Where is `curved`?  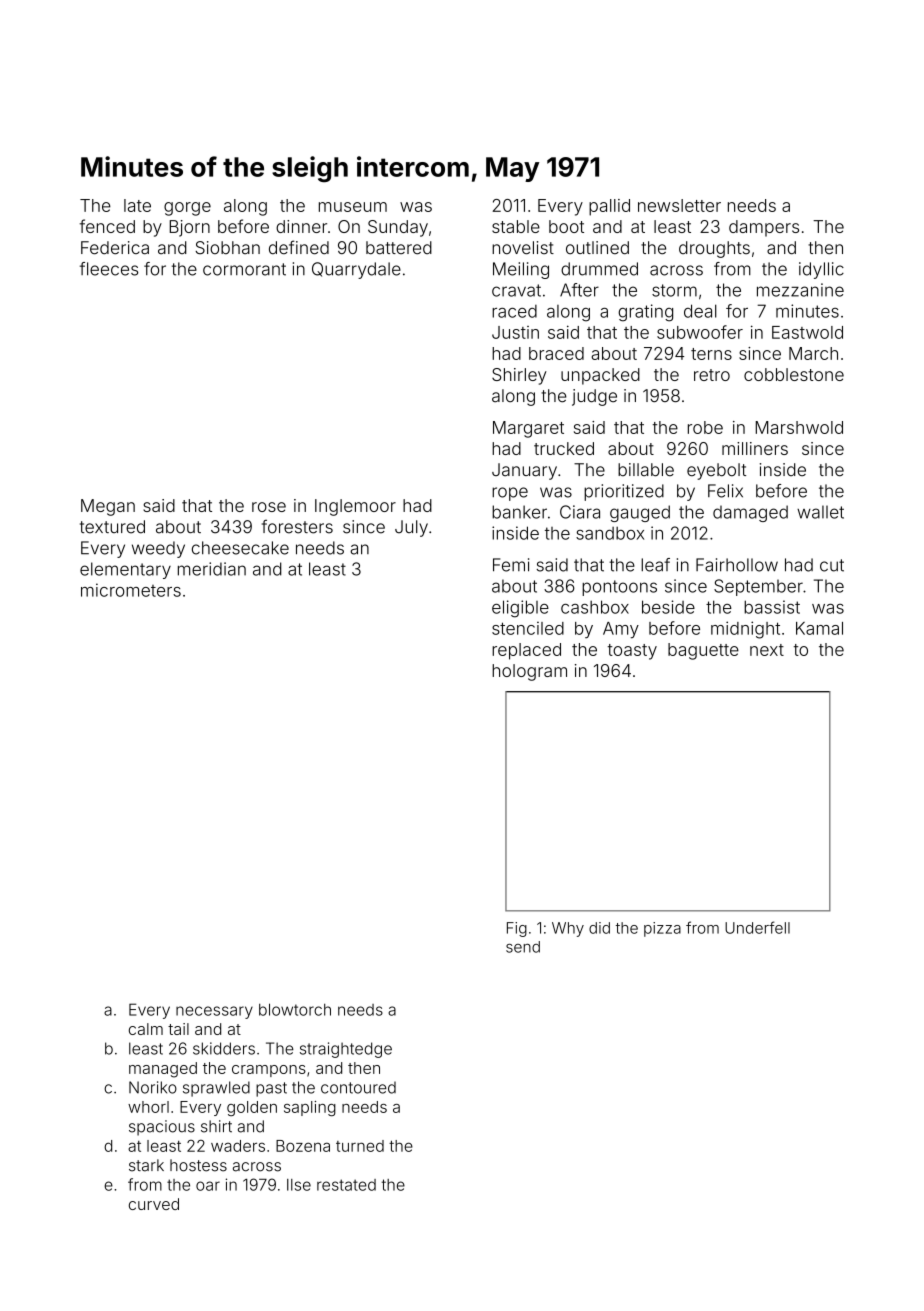 curved is located at coordinates (154, 1204).
